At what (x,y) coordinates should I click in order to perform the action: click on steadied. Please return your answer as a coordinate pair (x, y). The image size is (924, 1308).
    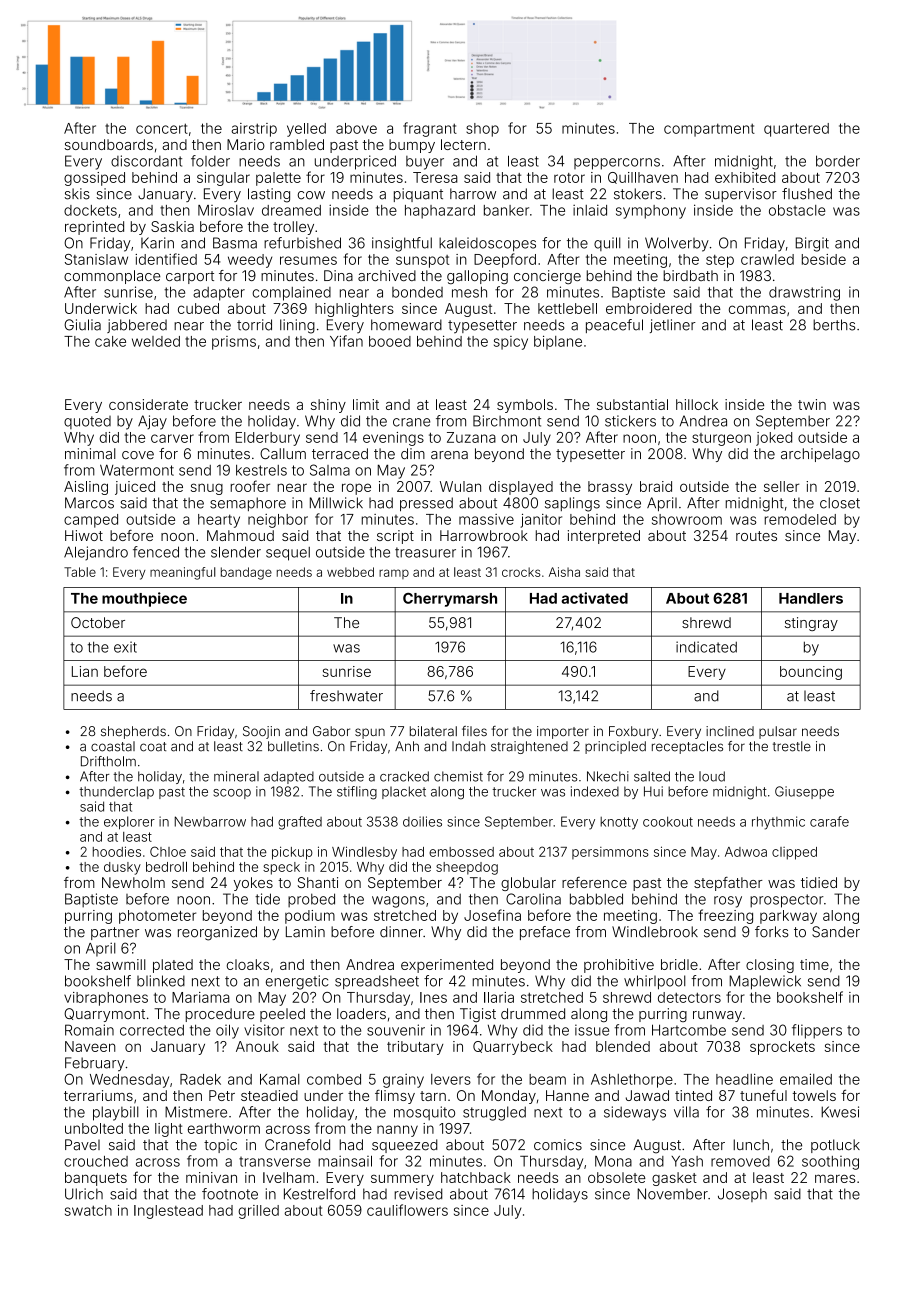
    Looking at the image, I should click on (269, 1095).
